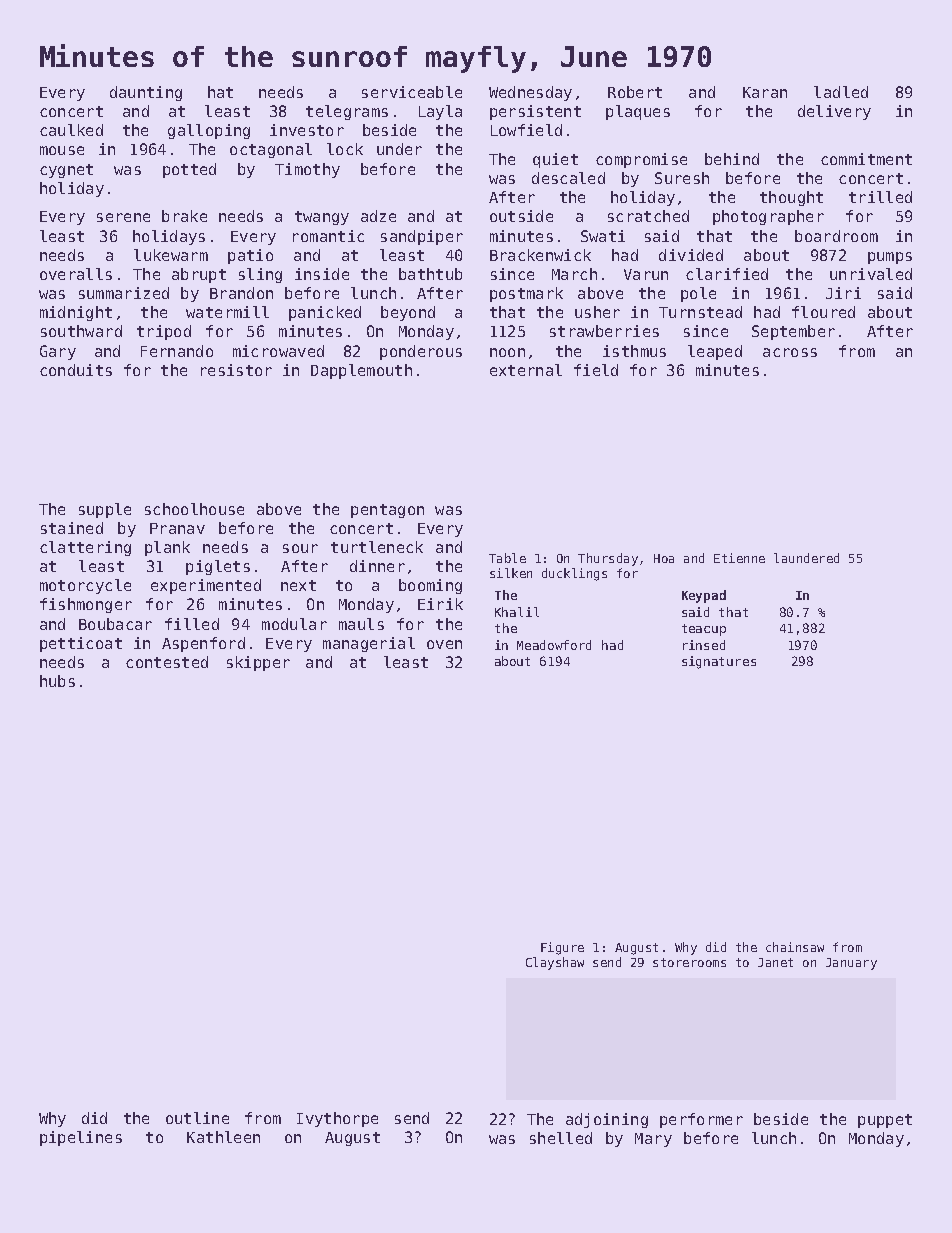 The image size is (952, 1233). What do you see at coordinates (719, 662) in the page?
I see `signatures` at bounding box center [719, 662].
